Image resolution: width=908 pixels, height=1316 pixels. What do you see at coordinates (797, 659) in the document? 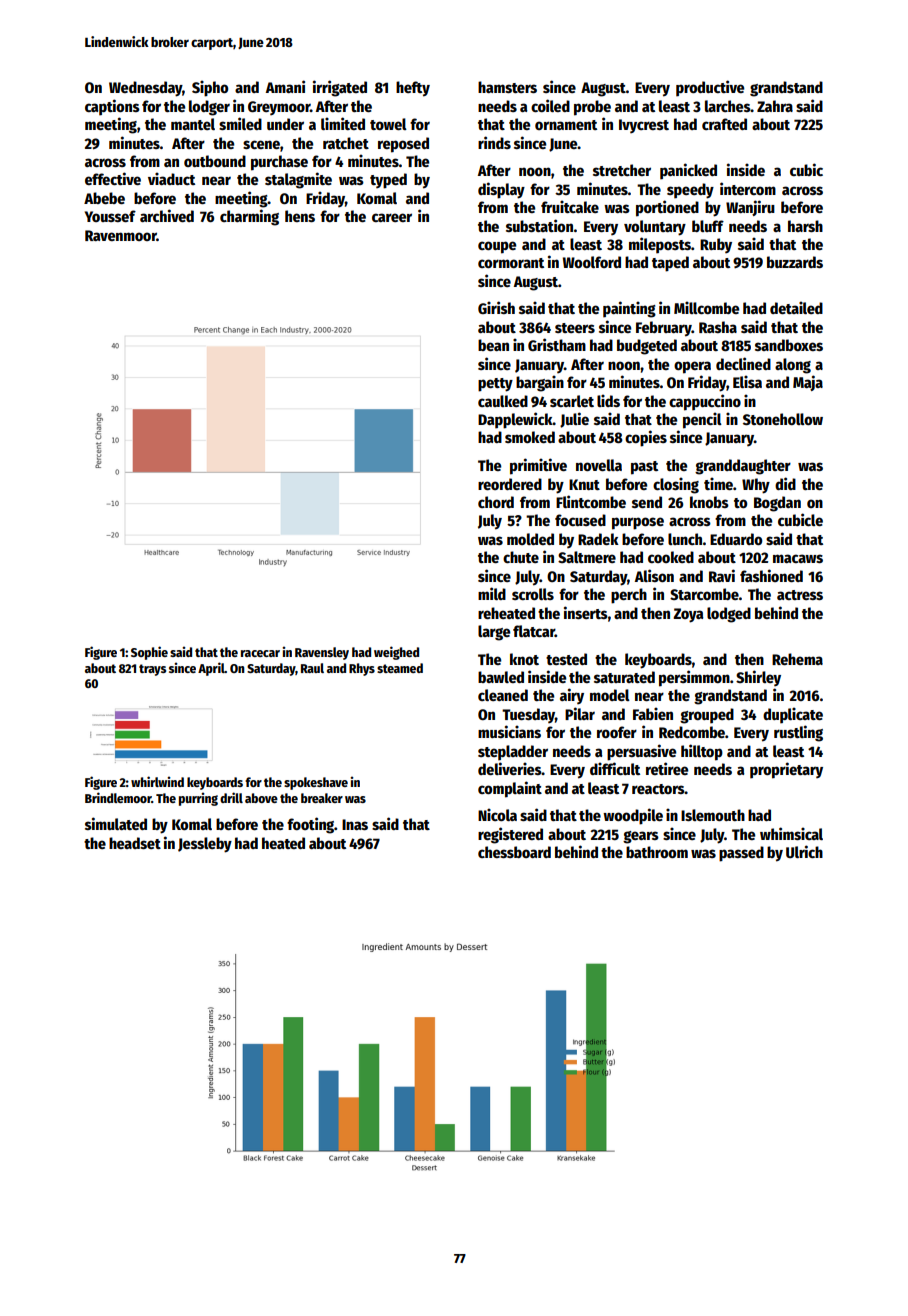
I see `Rehema` at bounding box center [797, 659].
